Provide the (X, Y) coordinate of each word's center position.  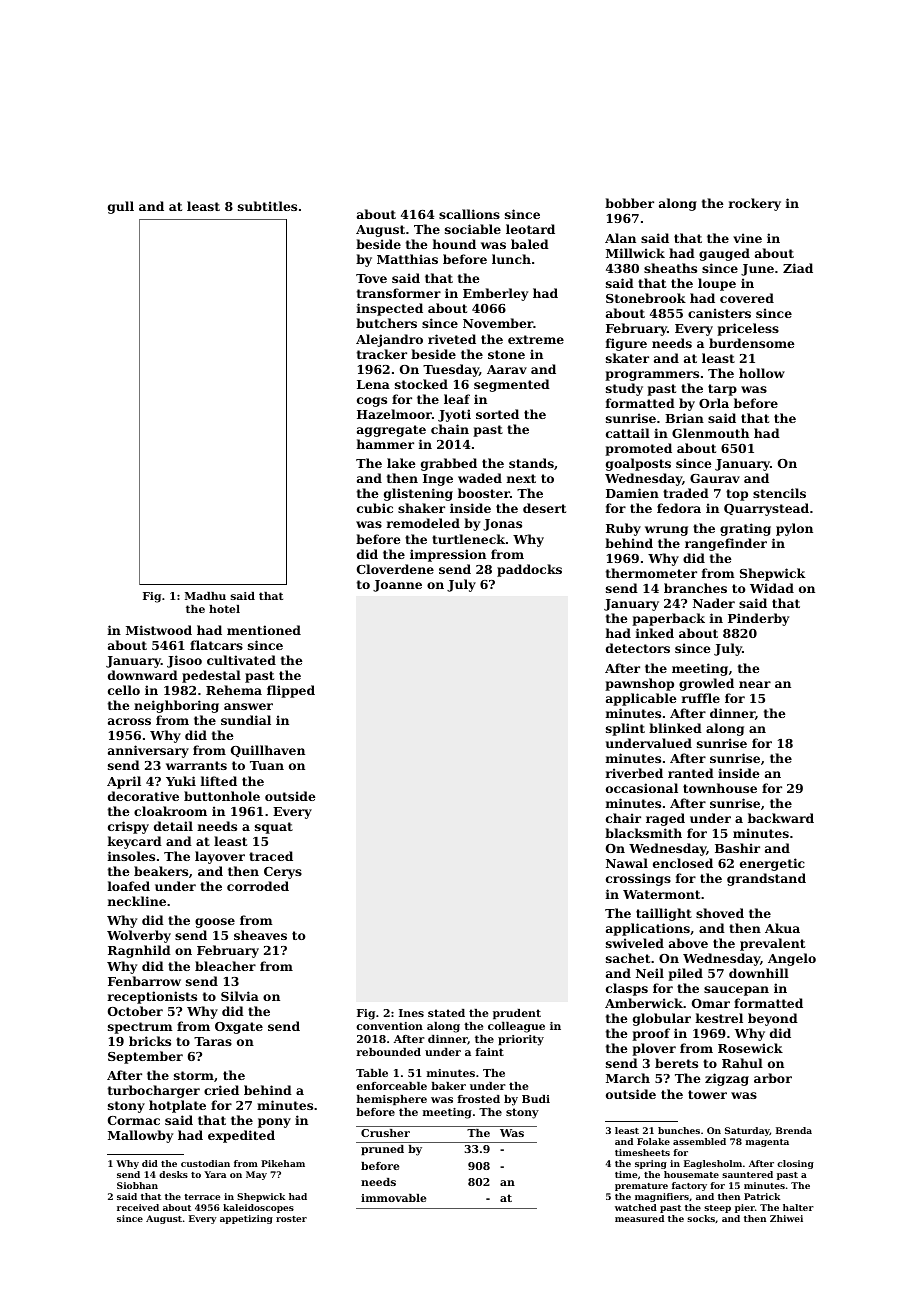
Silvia (240, 996)
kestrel (719, 1018)
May (256, 1175)
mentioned (264, 630)
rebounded (388, 1052)
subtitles (267, 206)
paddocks (529, 570)
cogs (372, 402)
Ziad (798, 268)
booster (484, 493)
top (737, 495)
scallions (469, 214)
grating (745, 529)
